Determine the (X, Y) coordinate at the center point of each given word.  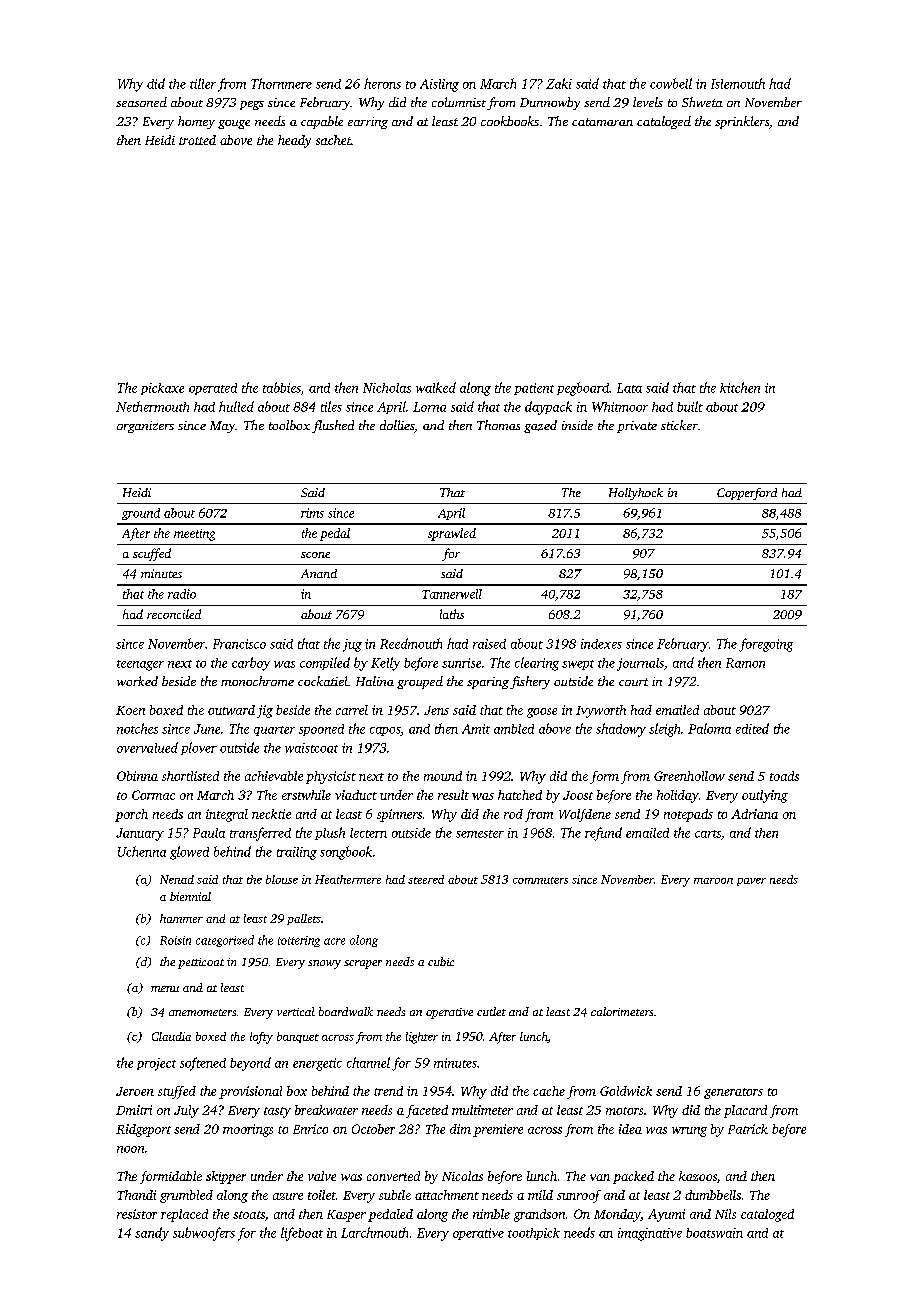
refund (603, 834)
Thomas (498, 425)
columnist (459, 102)
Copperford (747, 494)
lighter (422, 1038)
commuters (540, 880)
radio (182, 594)
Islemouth (738, 83)
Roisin (175, 940)
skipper (226, 1177)
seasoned (141, 102)
